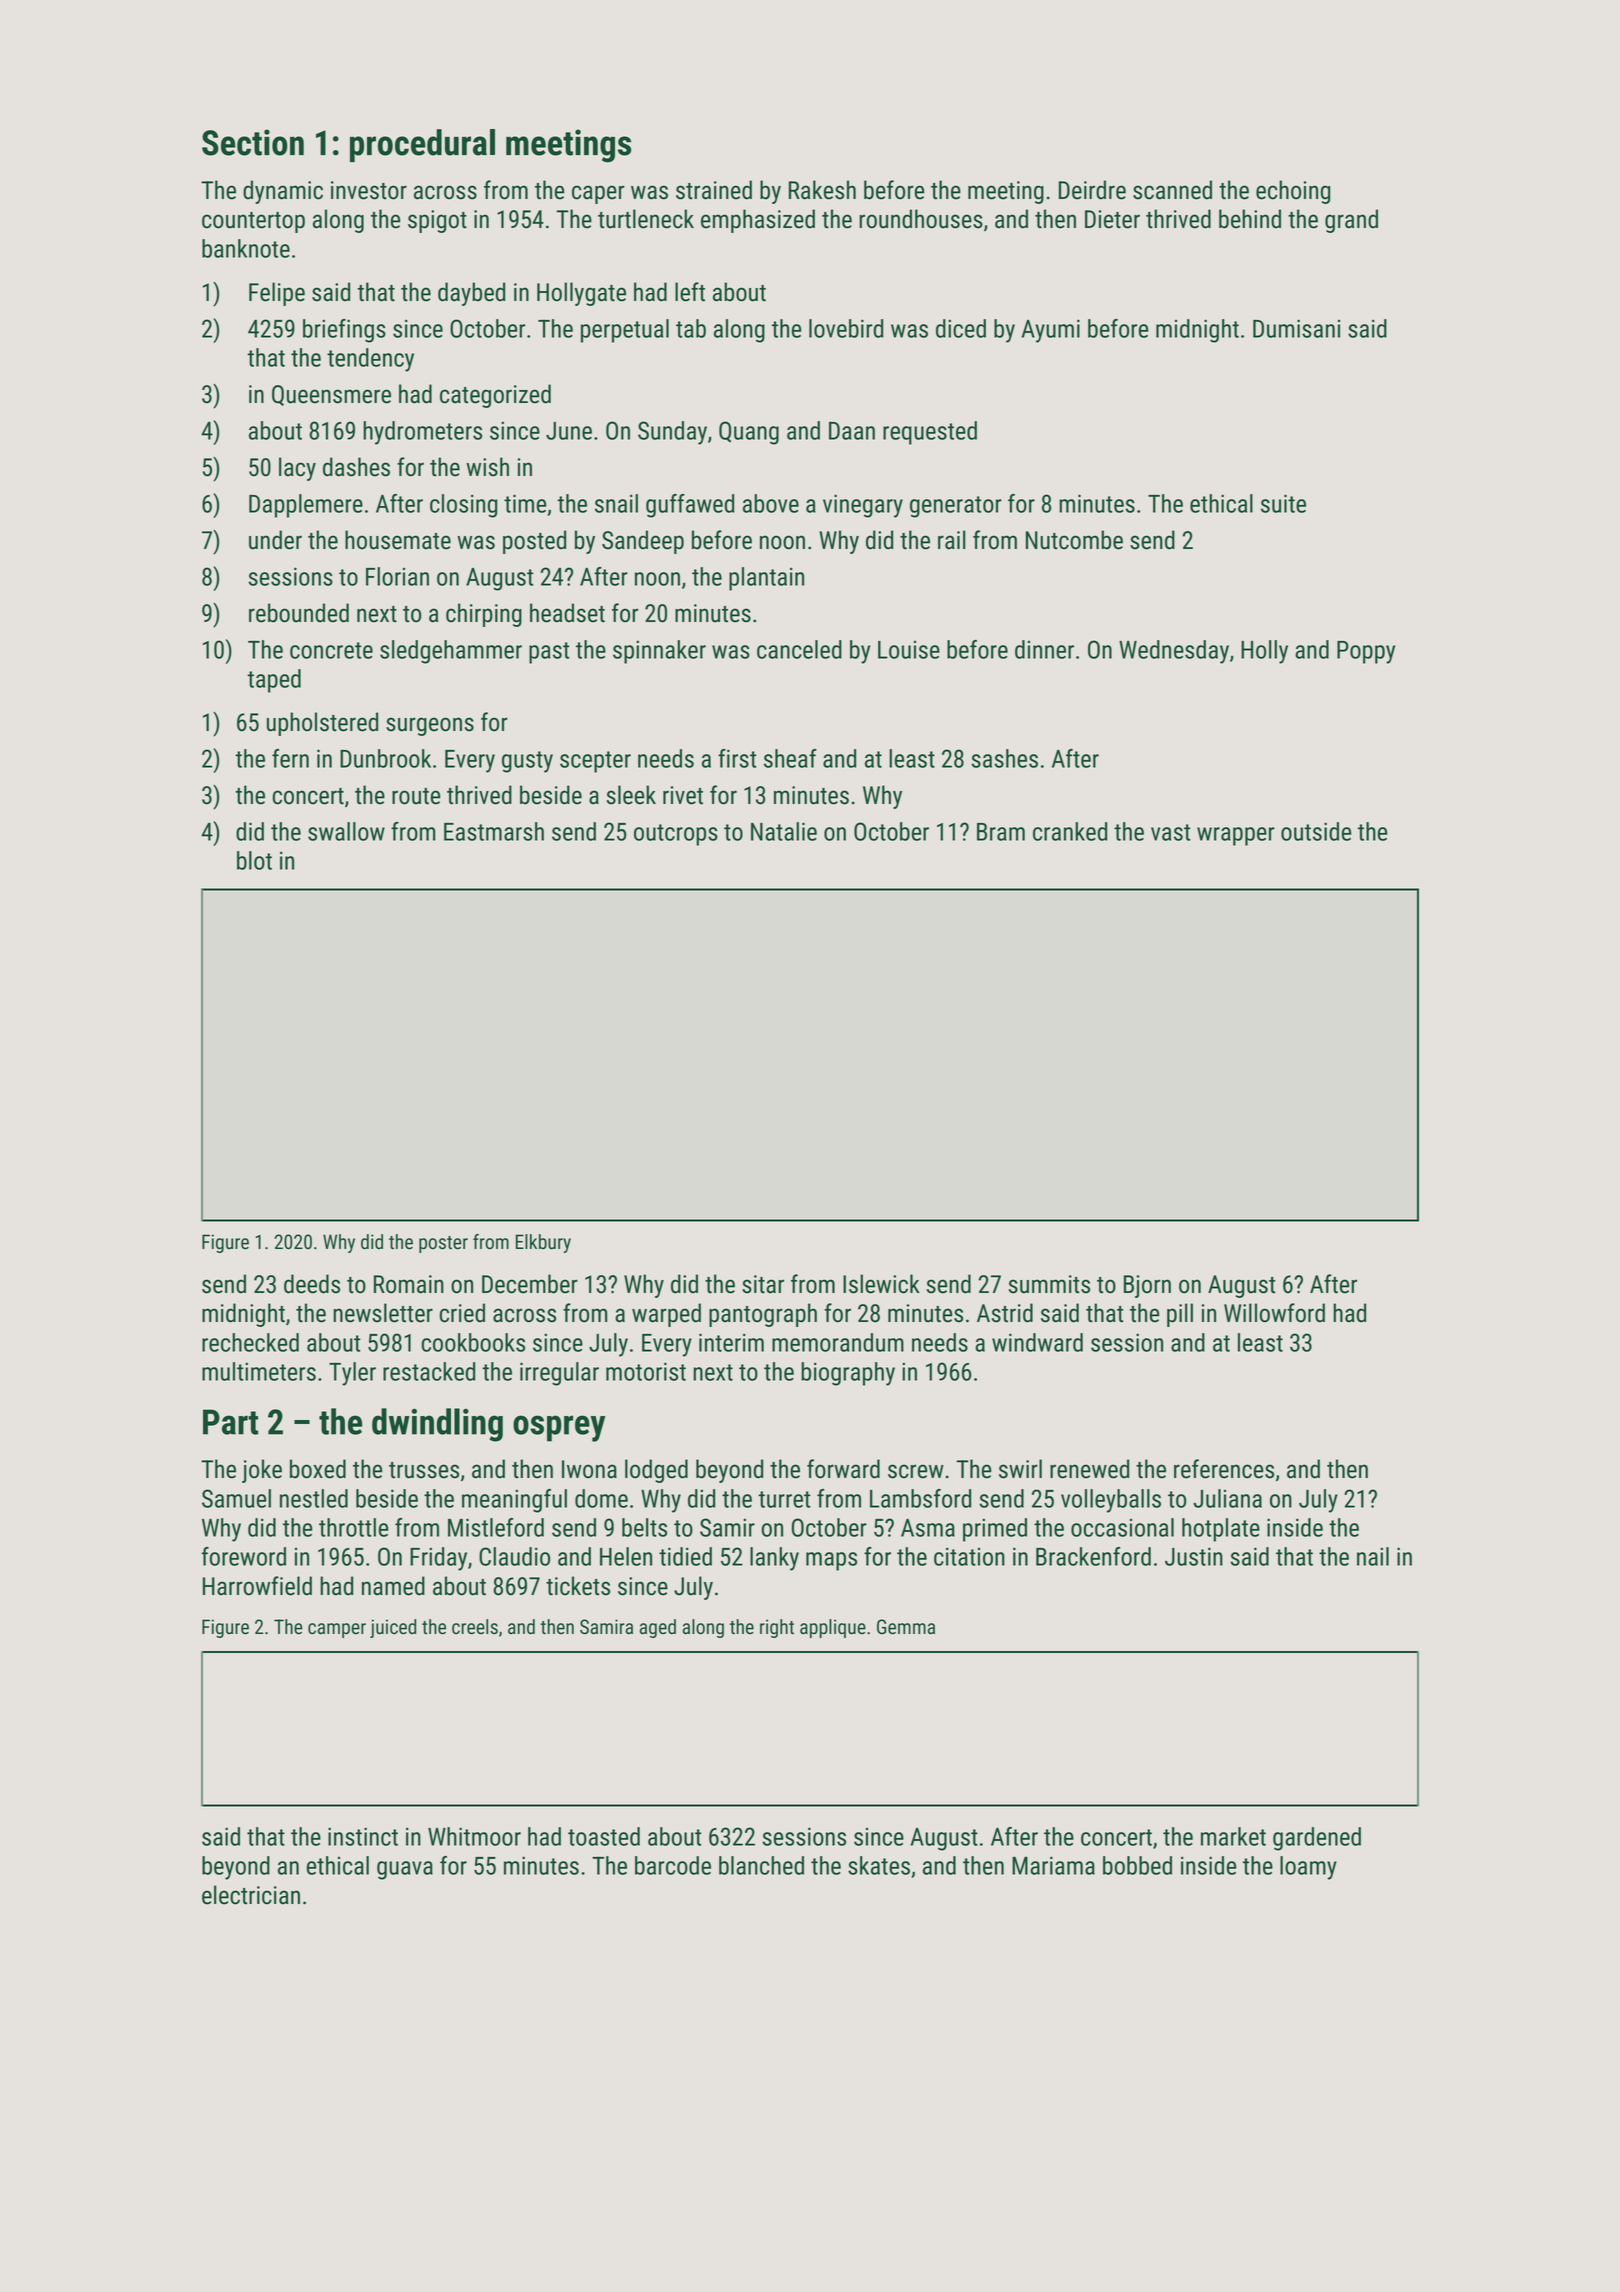 Image resolution: width=1620 pixels, height=2292 pixels. Describe the element at coordinates (1316, 831) in the document. I see `outside` at that location.
